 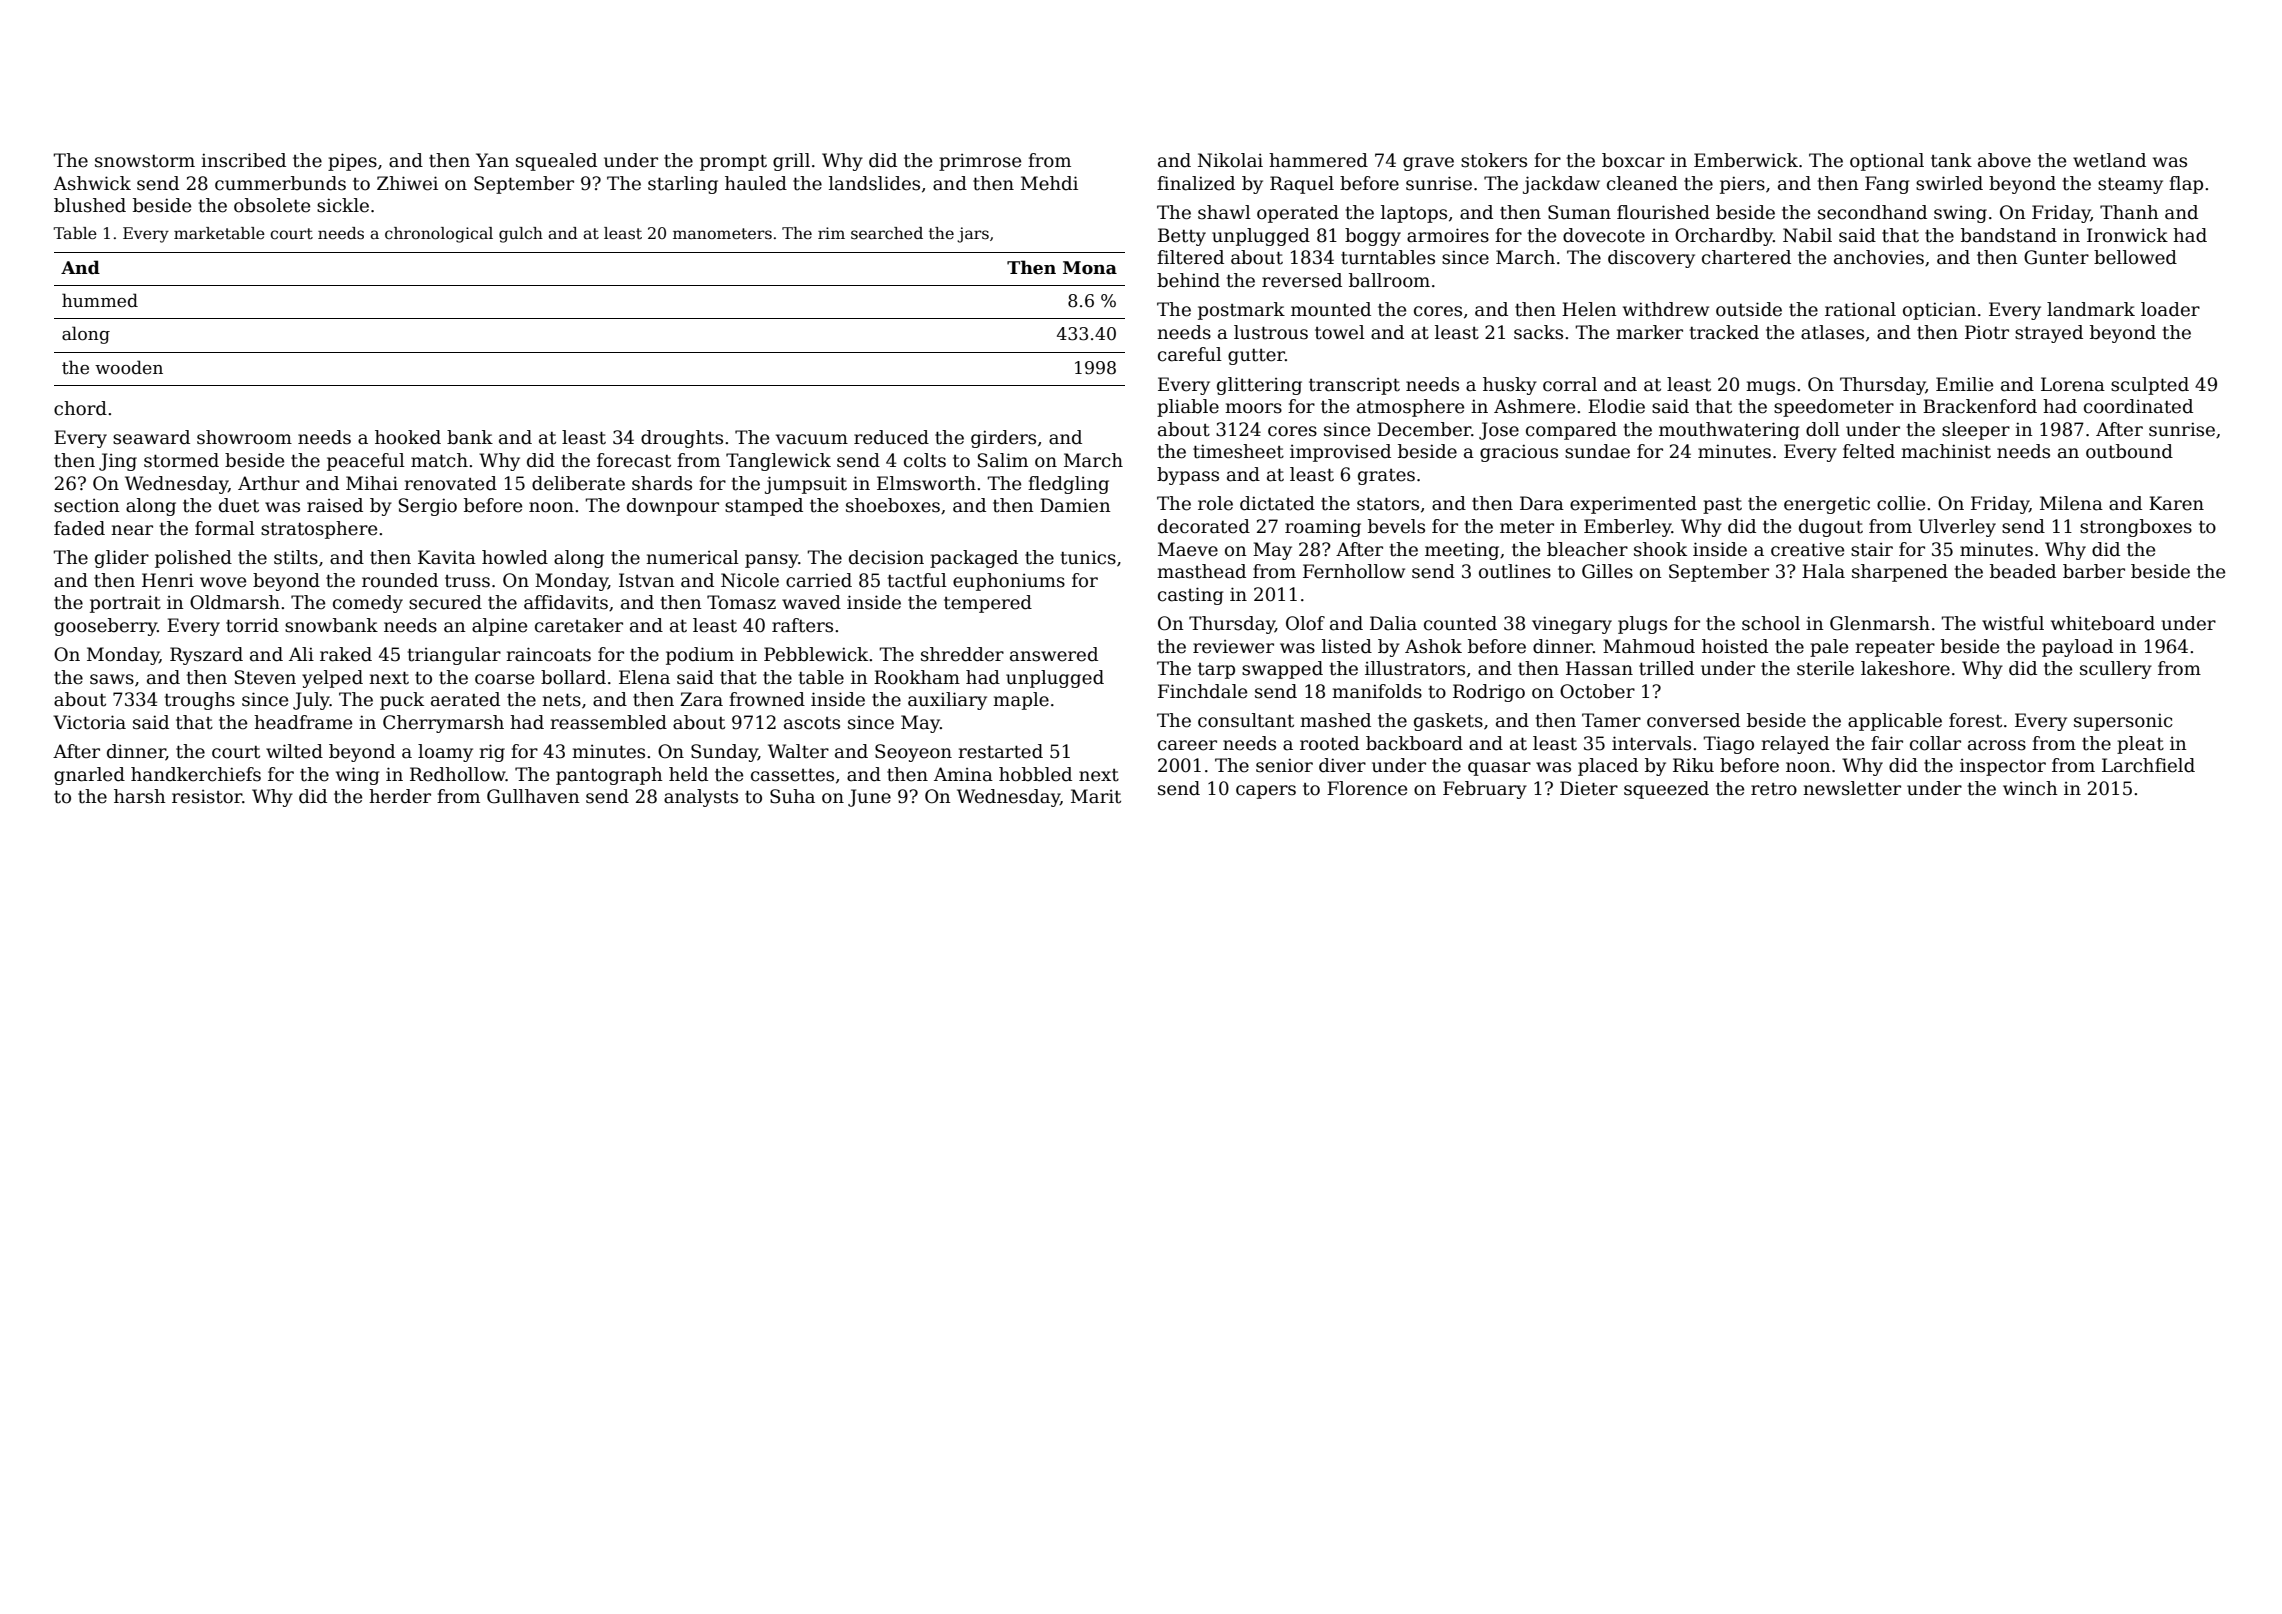 I want to click on winch, so click(x=2030, y=788).
